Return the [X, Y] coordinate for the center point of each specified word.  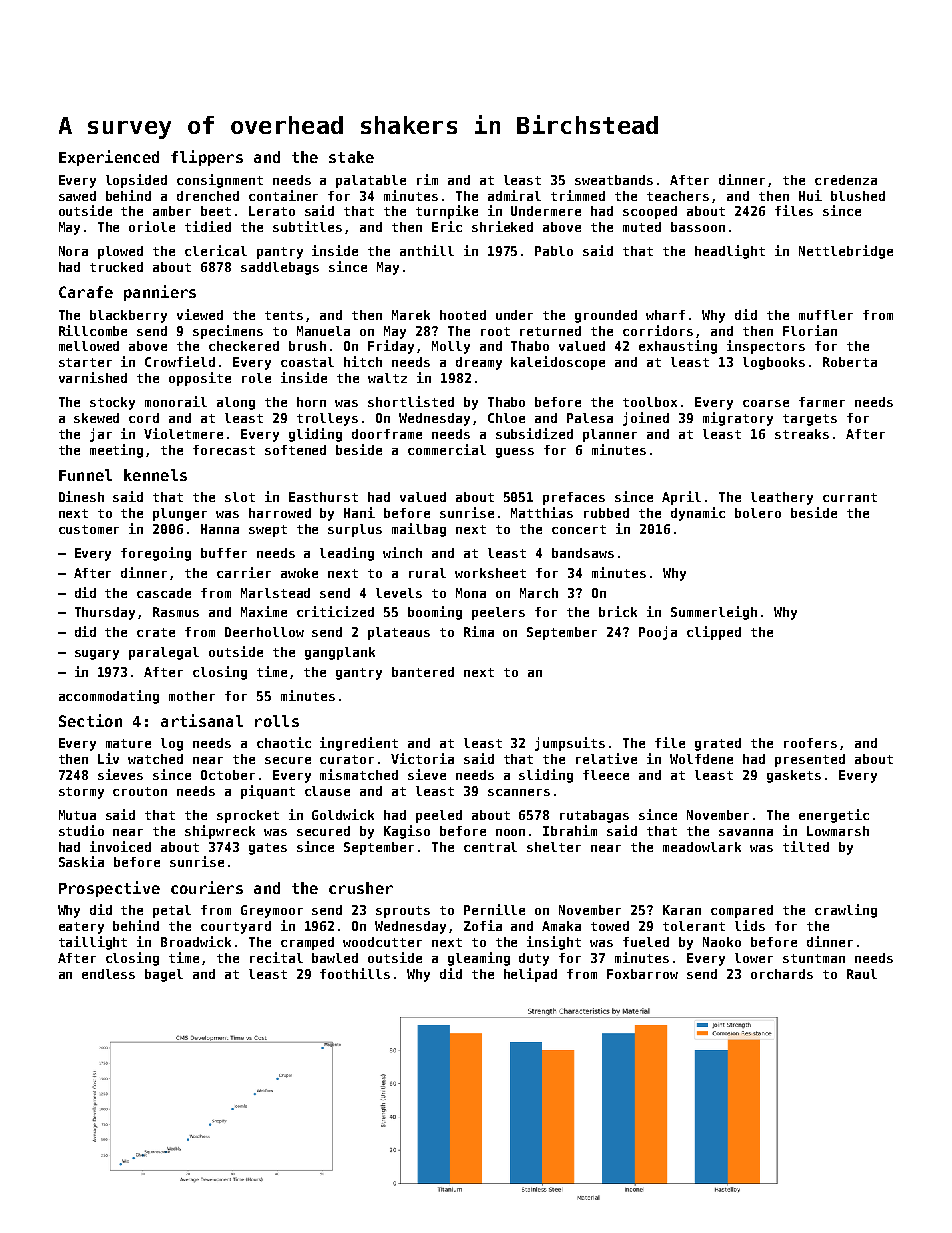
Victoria [422, 758]
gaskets [794, 776]
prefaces [574, 498]
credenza [846, 180]
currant [850, 497]
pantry [280, 253]
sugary [97, 655]
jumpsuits [570, 744]
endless [108, 974]
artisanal [202, 720]
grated [718, 744]
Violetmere [183, 433]
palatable [371, 181]
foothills [355, 973]
